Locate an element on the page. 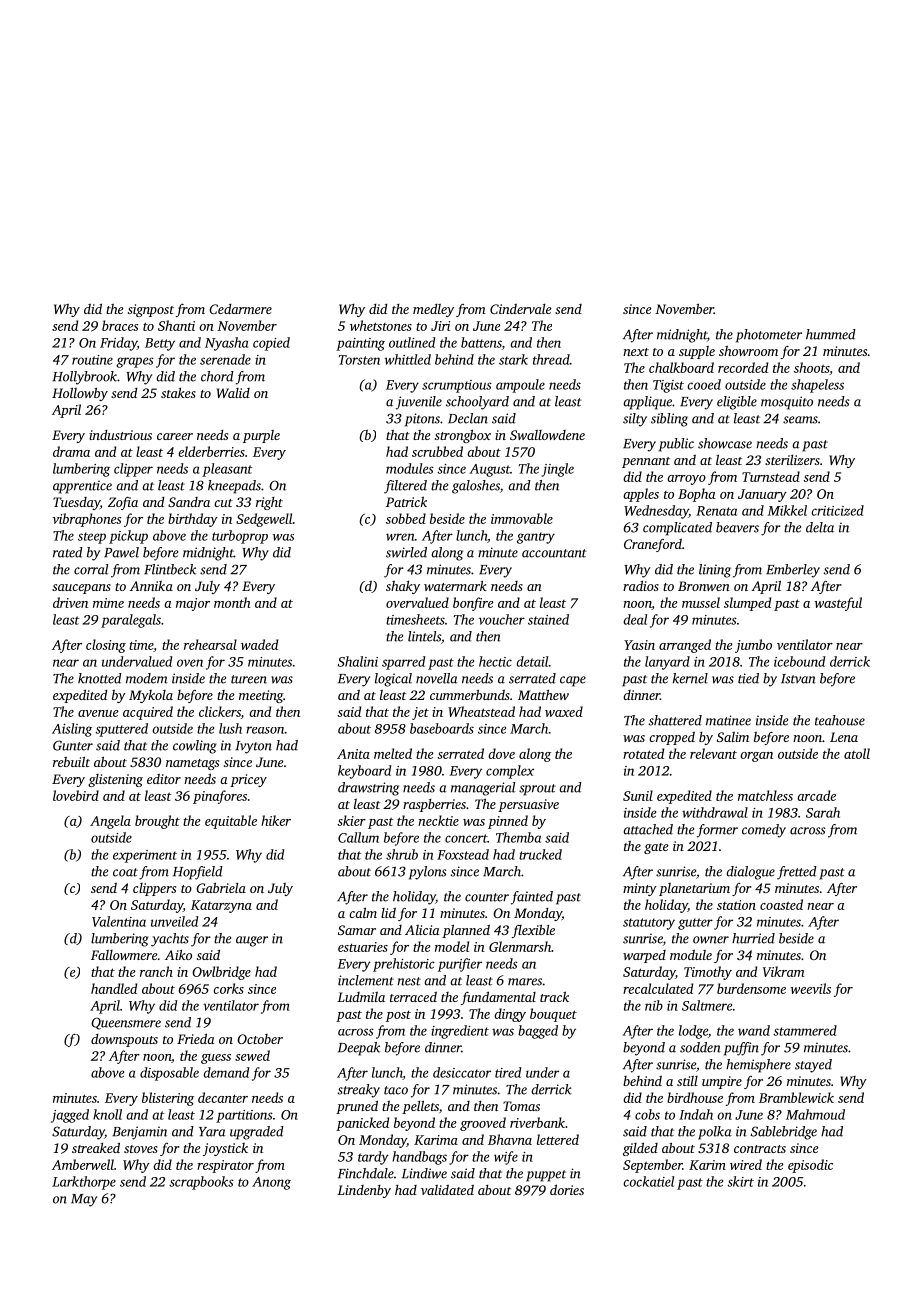  seams is located at coordinates (800, 420).
